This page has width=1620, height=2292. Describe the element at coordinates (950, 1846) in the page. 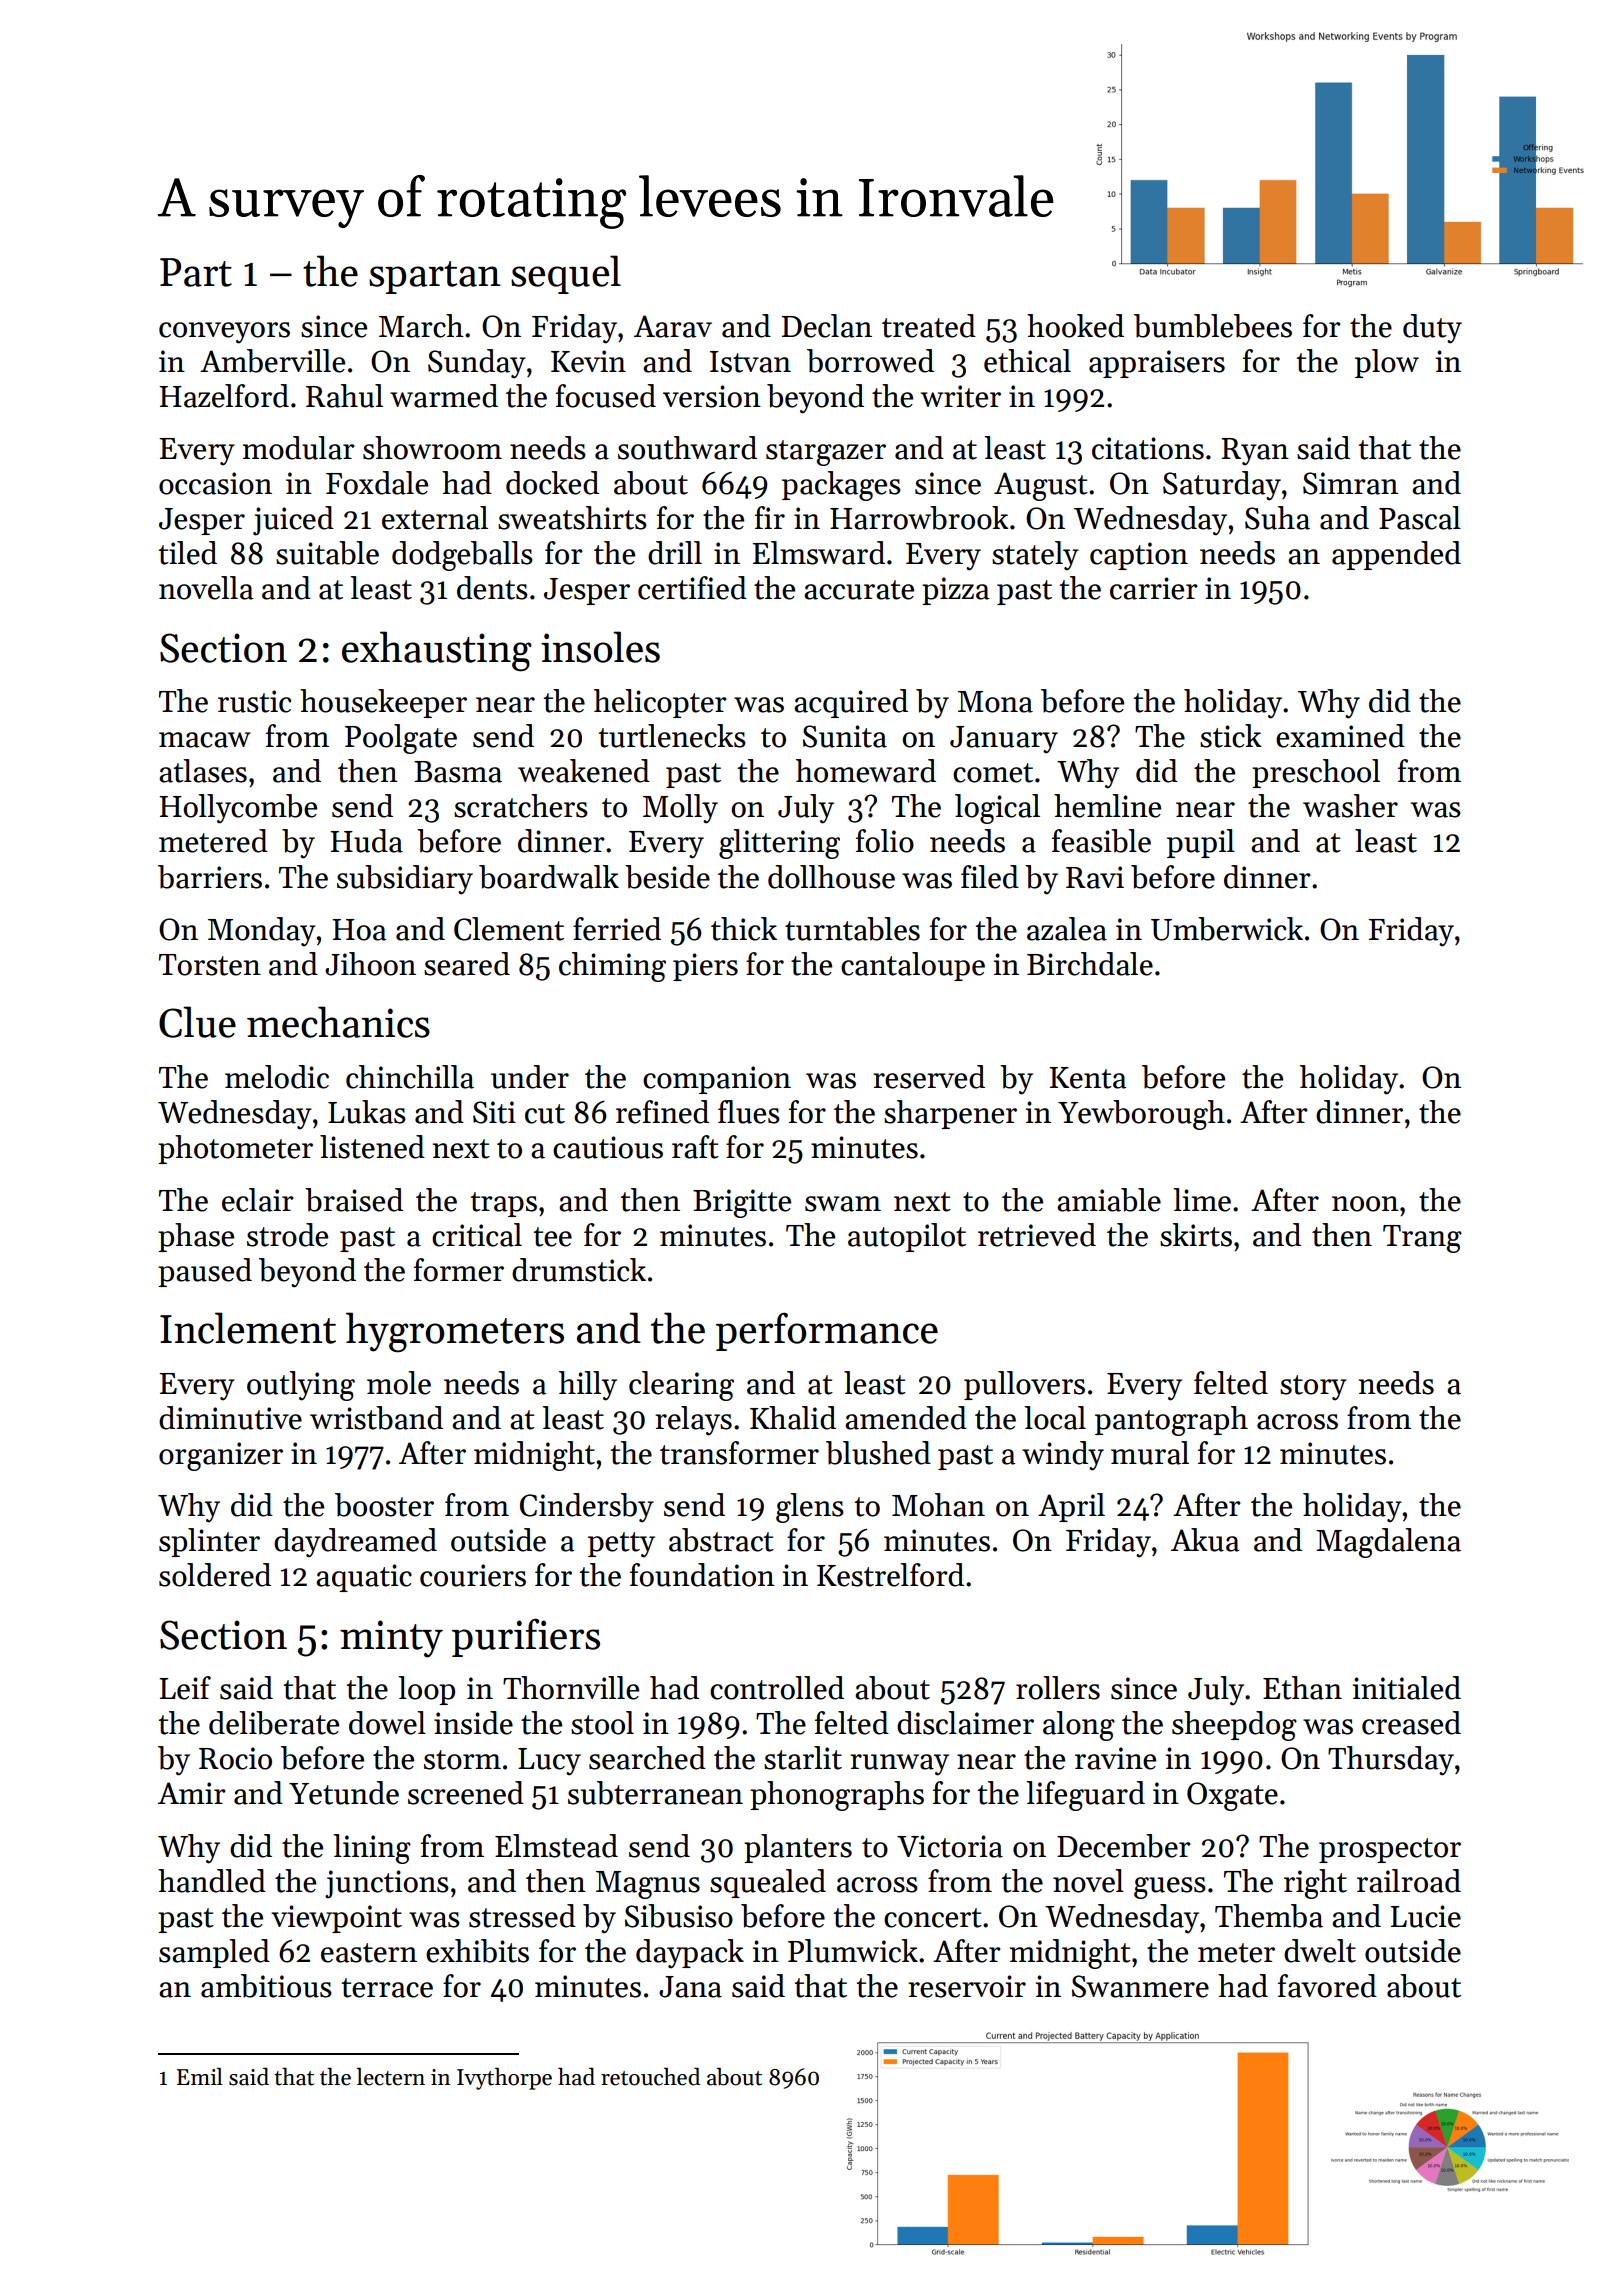

I see `Victoria` at that location.
